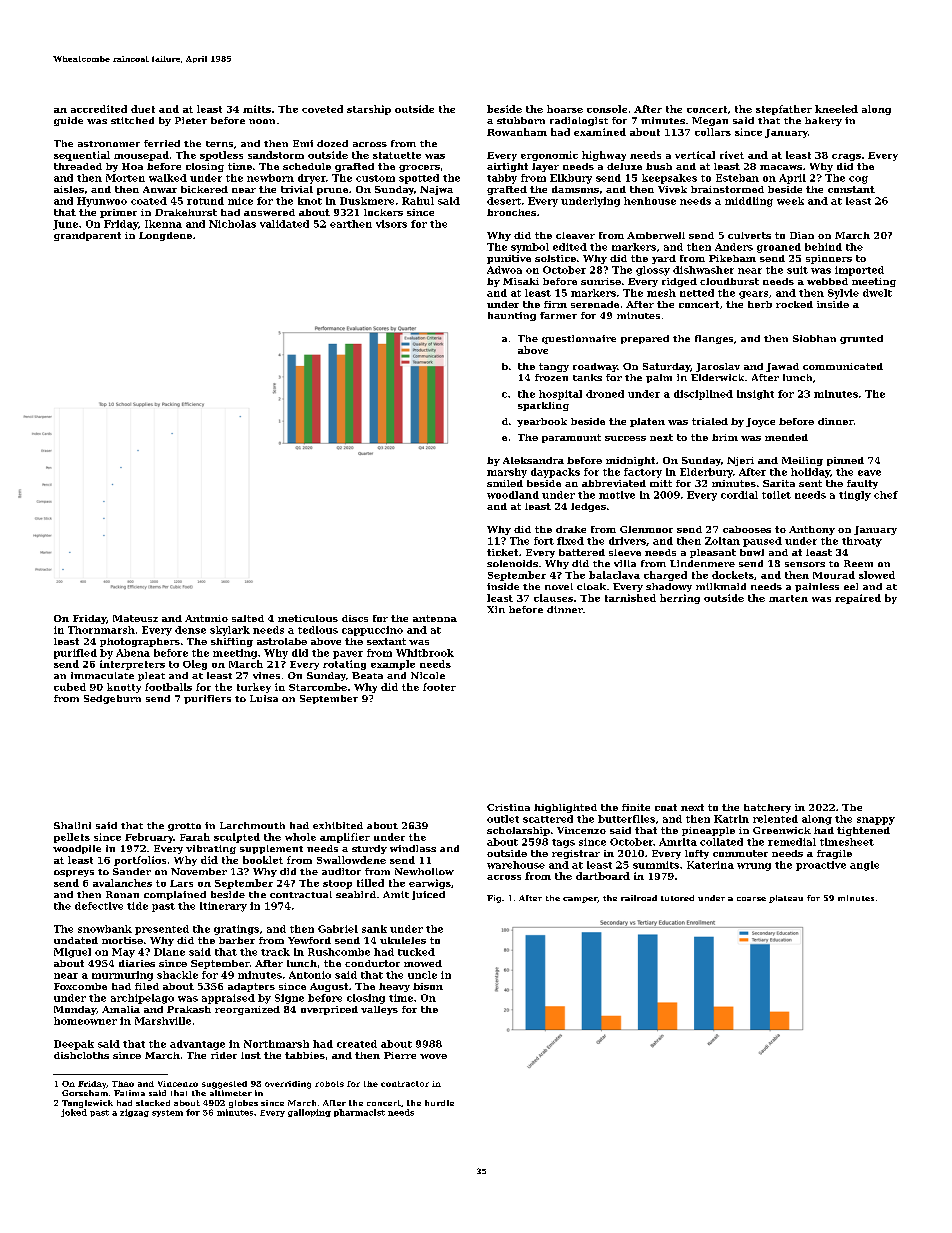  What do you see at coordinates (262, 121) in the screenshot?
I see `noon` at bounding box center [262, 121].
